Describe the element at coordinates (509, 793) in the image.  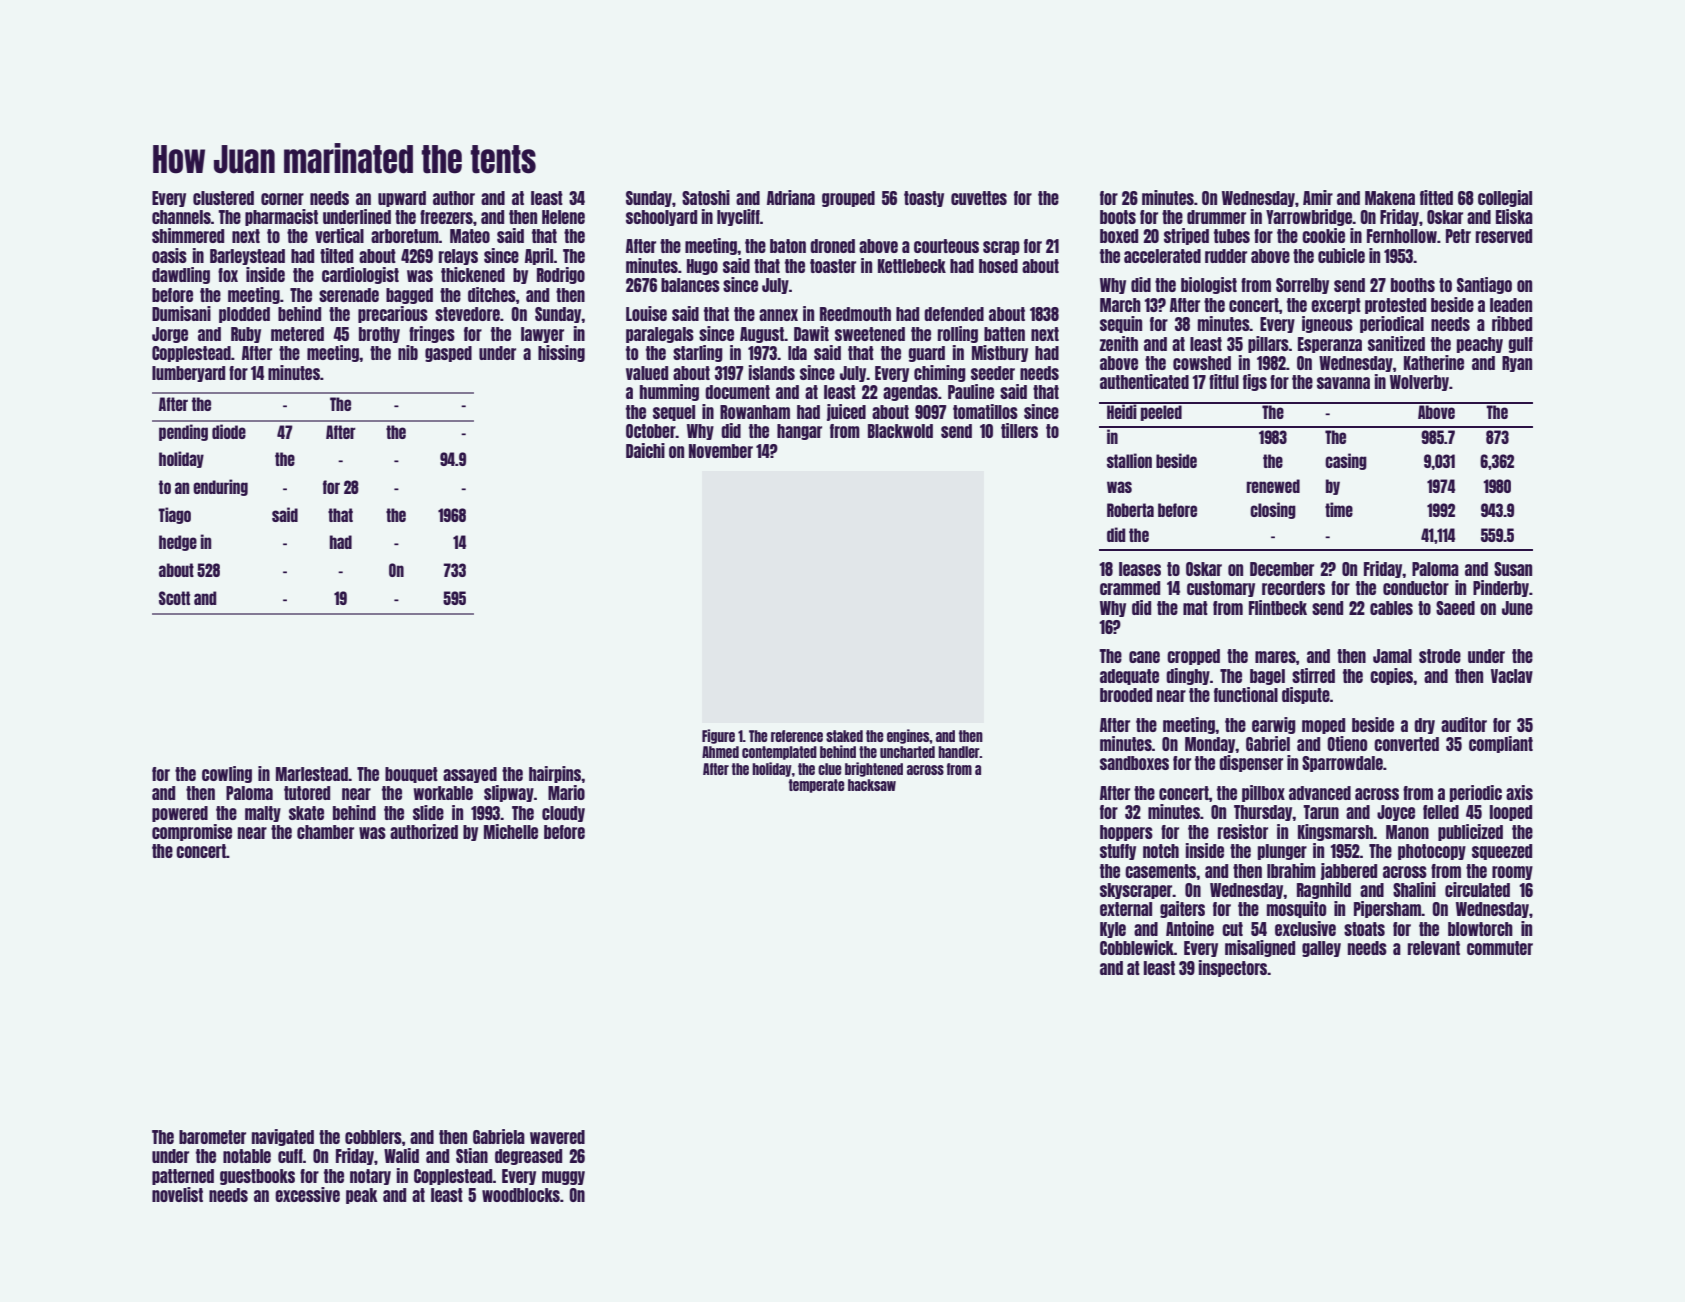
I see `slipway` at that location.
